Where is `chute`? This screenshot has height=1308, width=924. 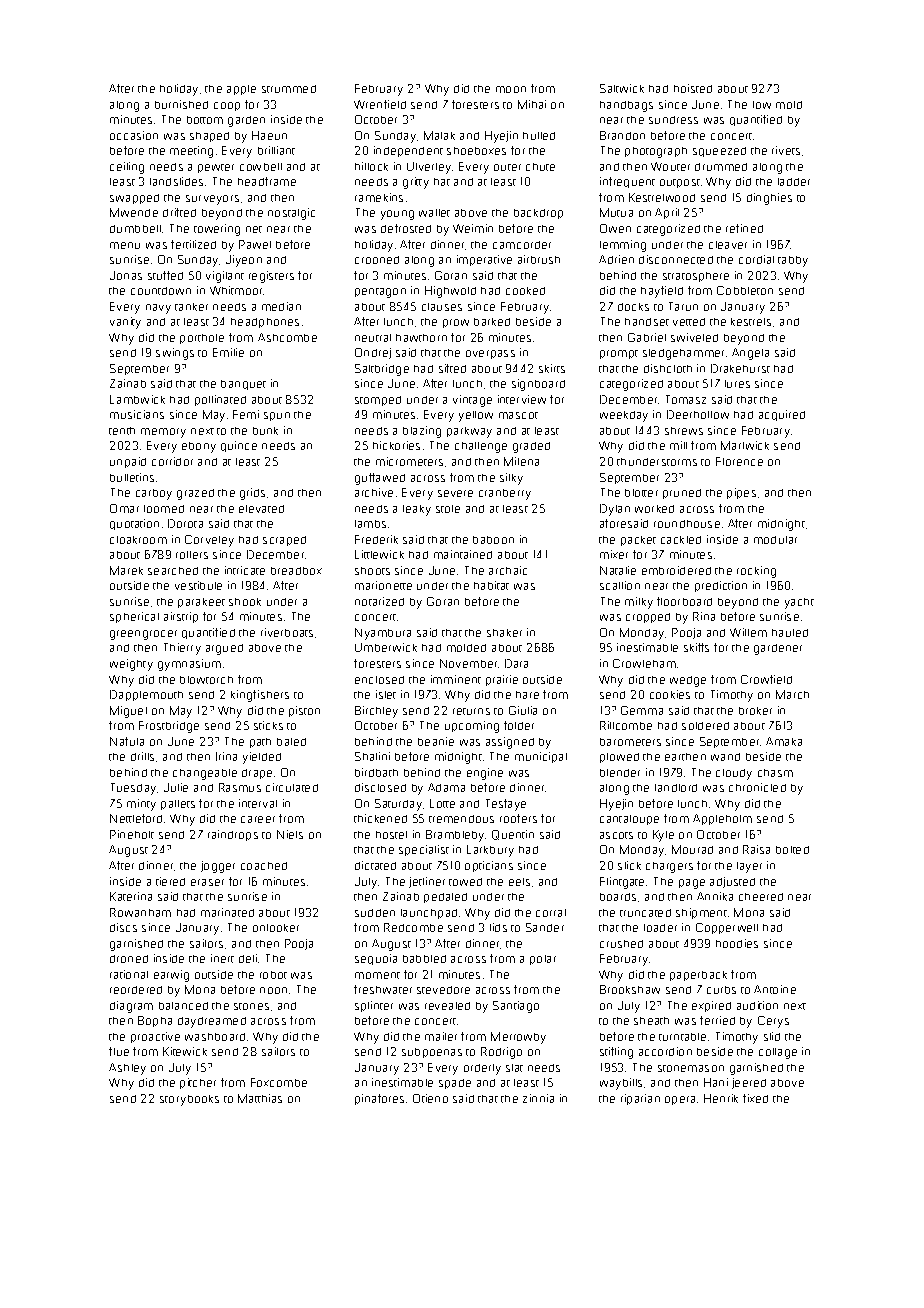
chute is located at coordinates (540, 167).
